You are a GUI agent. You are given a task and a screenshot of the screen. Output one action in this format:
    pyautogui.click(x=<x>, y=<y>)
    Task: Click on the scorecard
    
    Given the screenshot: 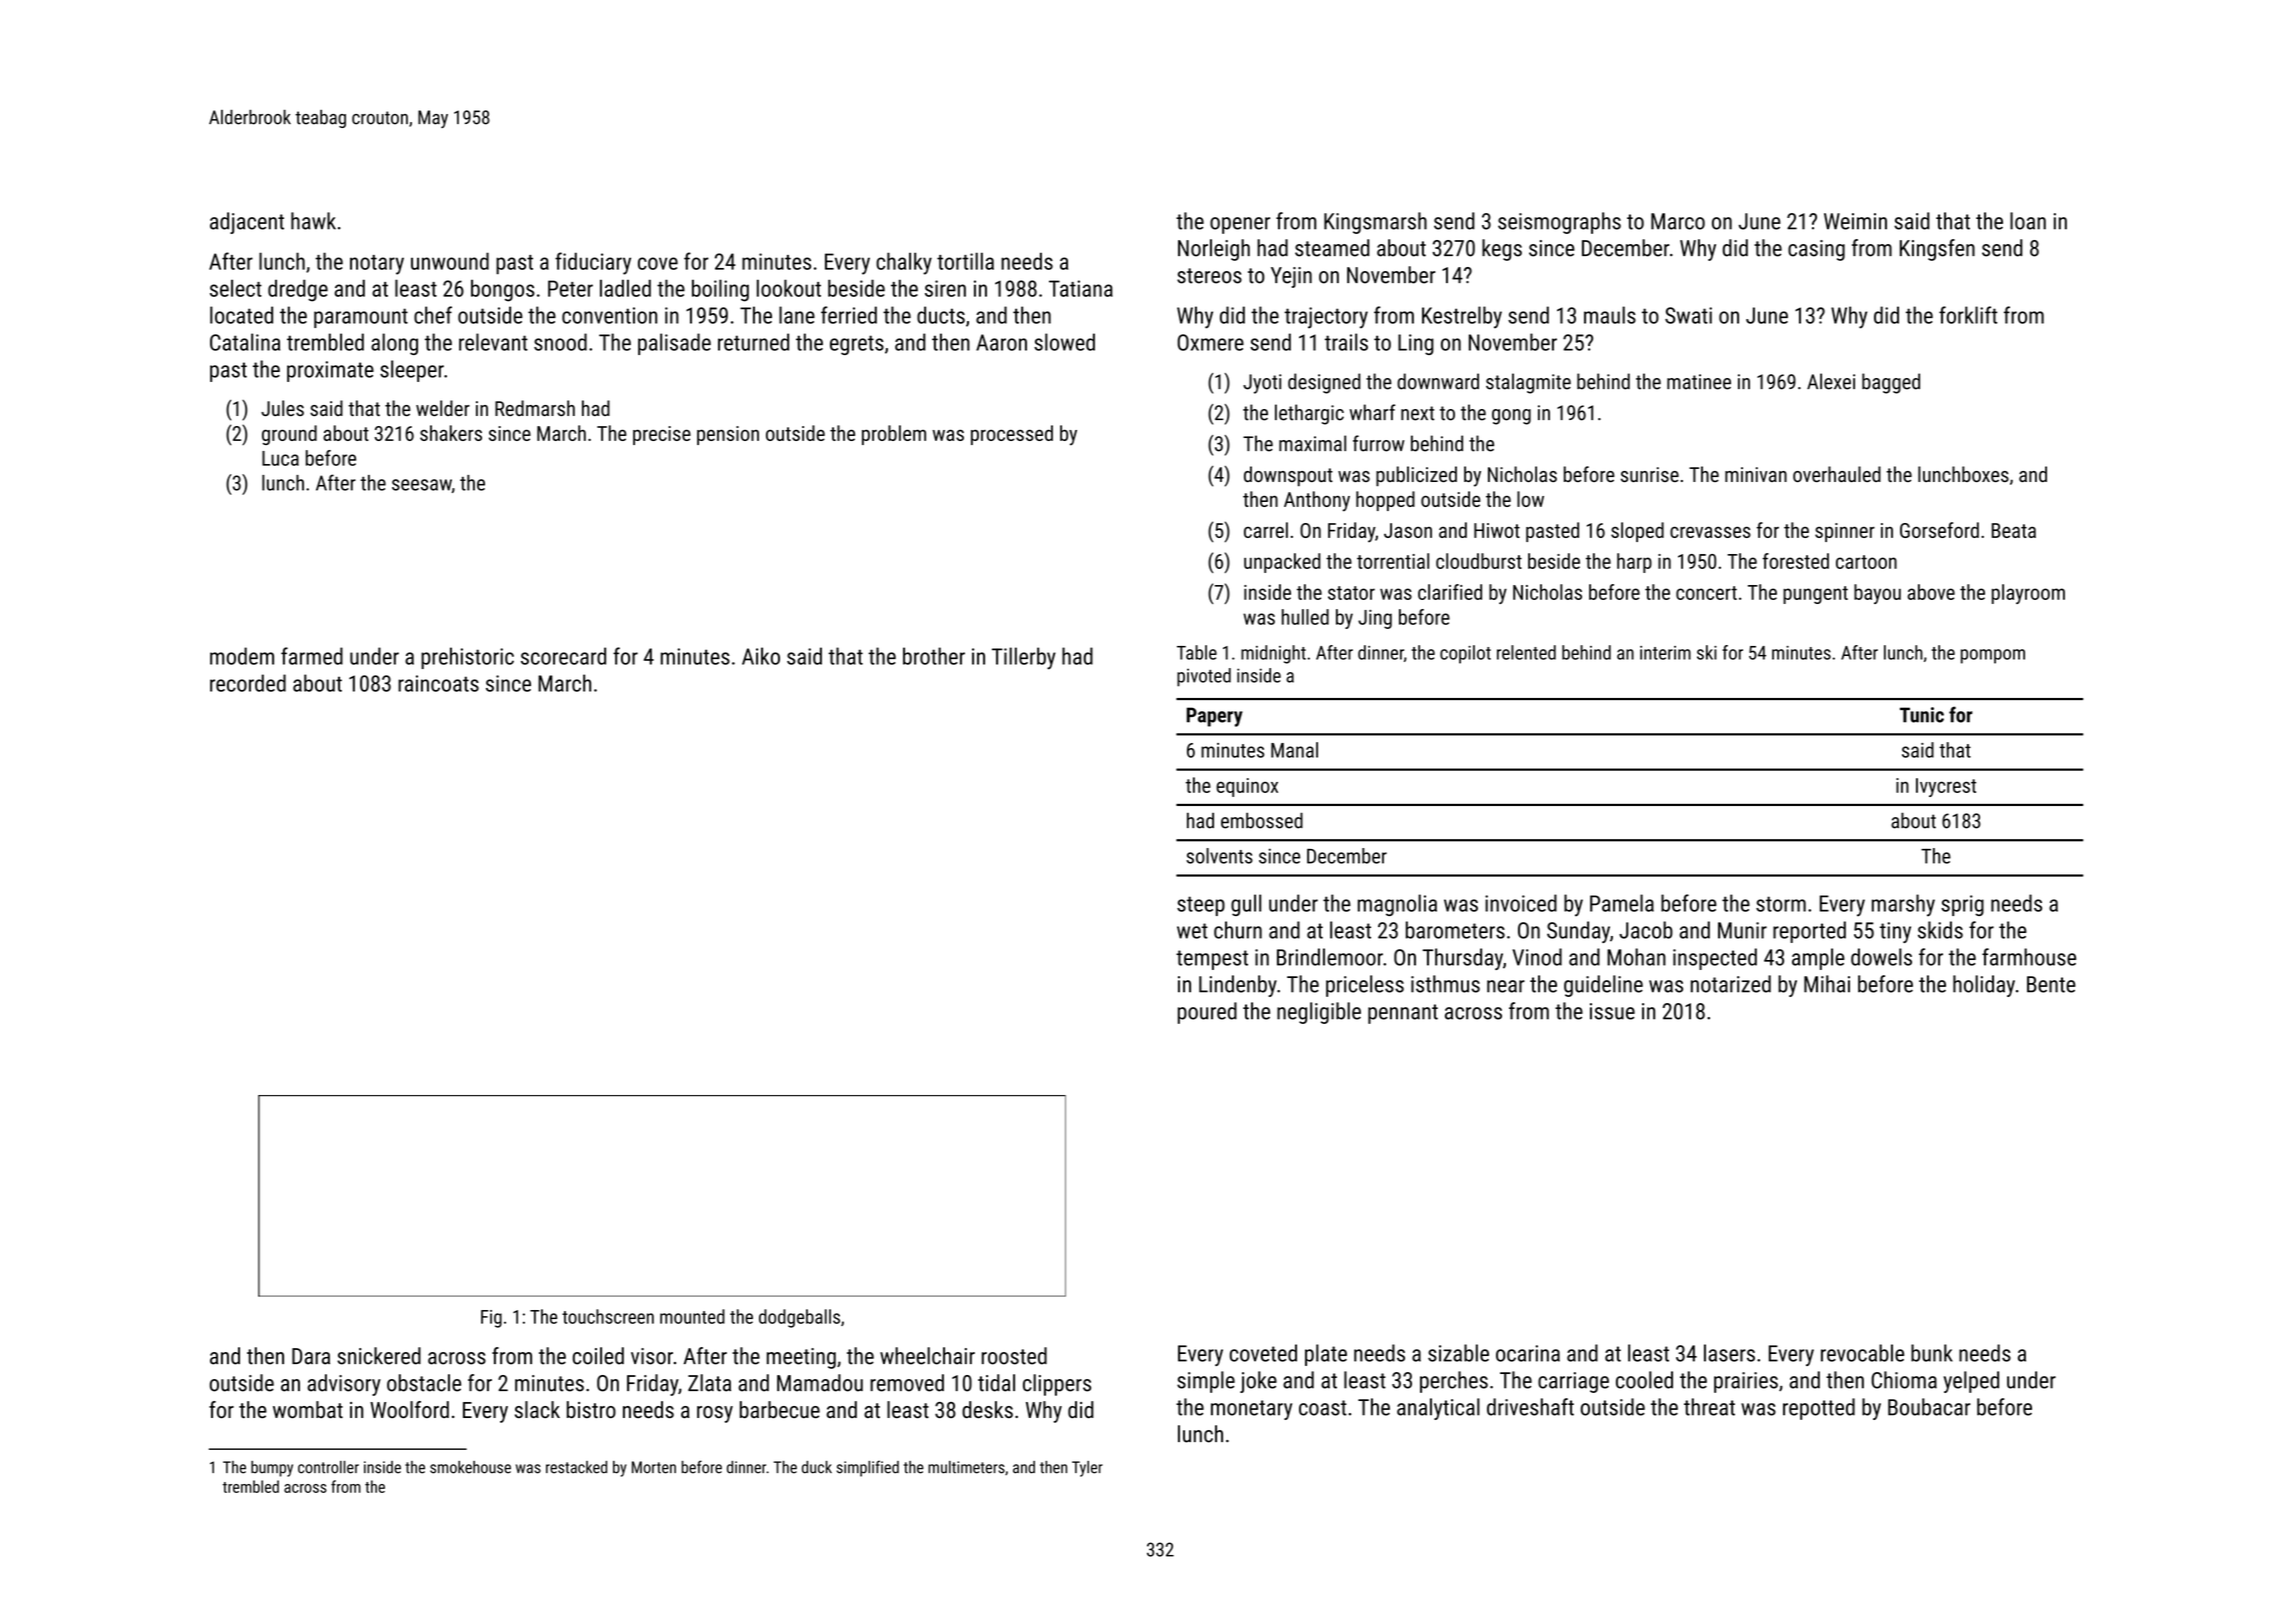 What is the action you would take?
    pyautogui.click(x=563, y=656)
